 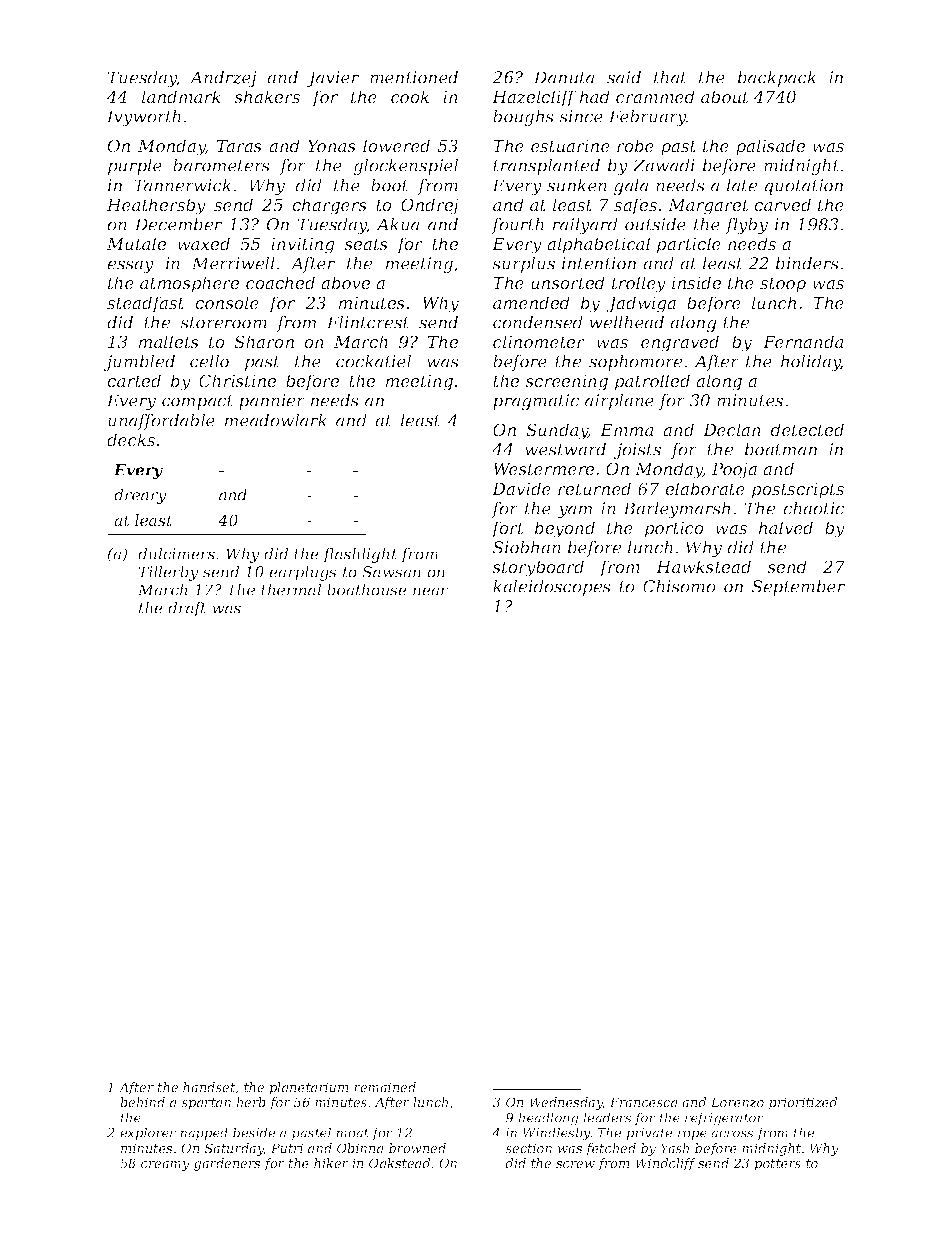 What do you see at coordinates (627, 430) in the document?
I see `Emma` at bounding box center [627, 430].
